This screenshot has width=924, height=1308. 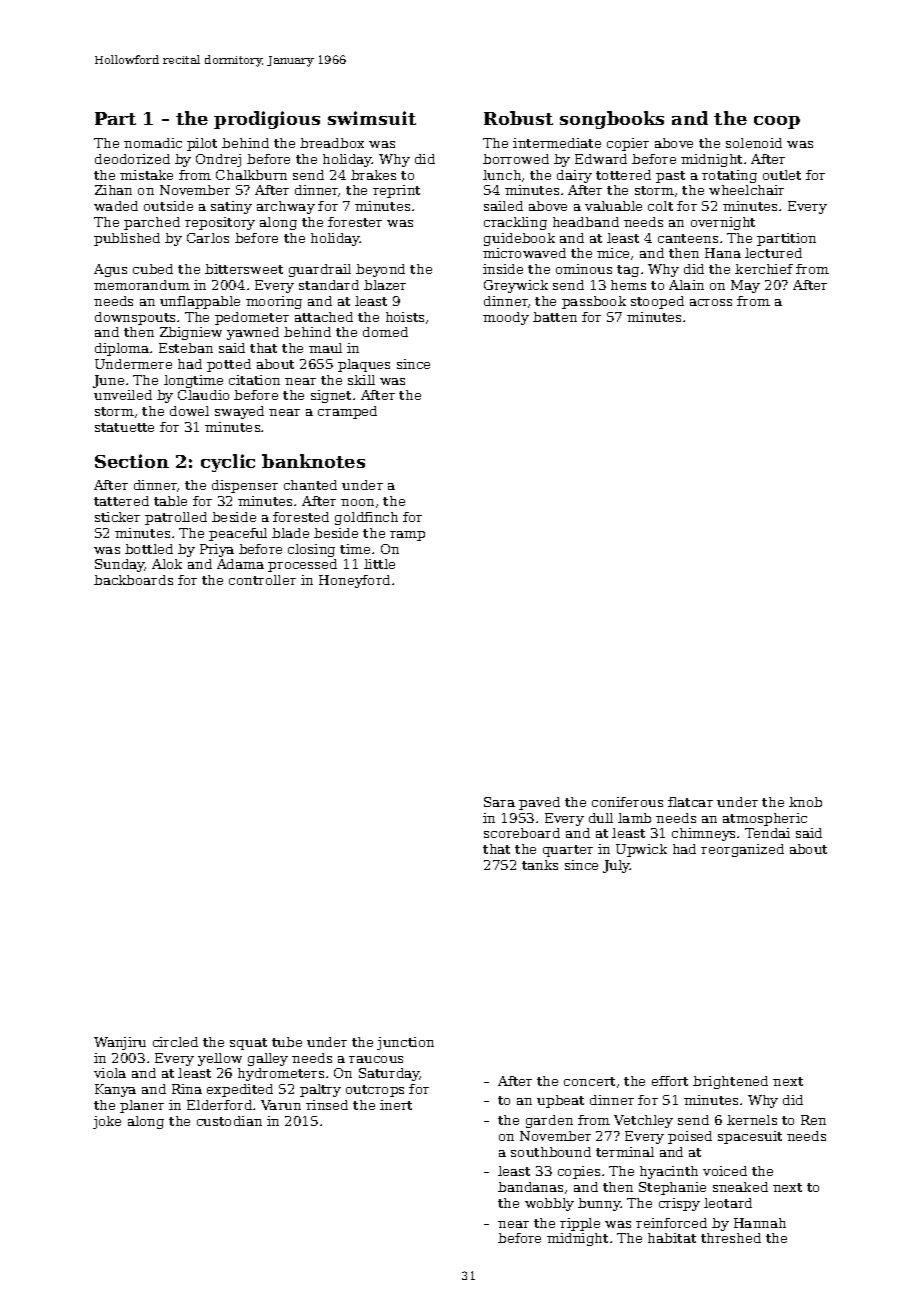 What do you see at coordinates (805, 802) in the screenshot?
I see `knob` at bounding box center [805, 802].
